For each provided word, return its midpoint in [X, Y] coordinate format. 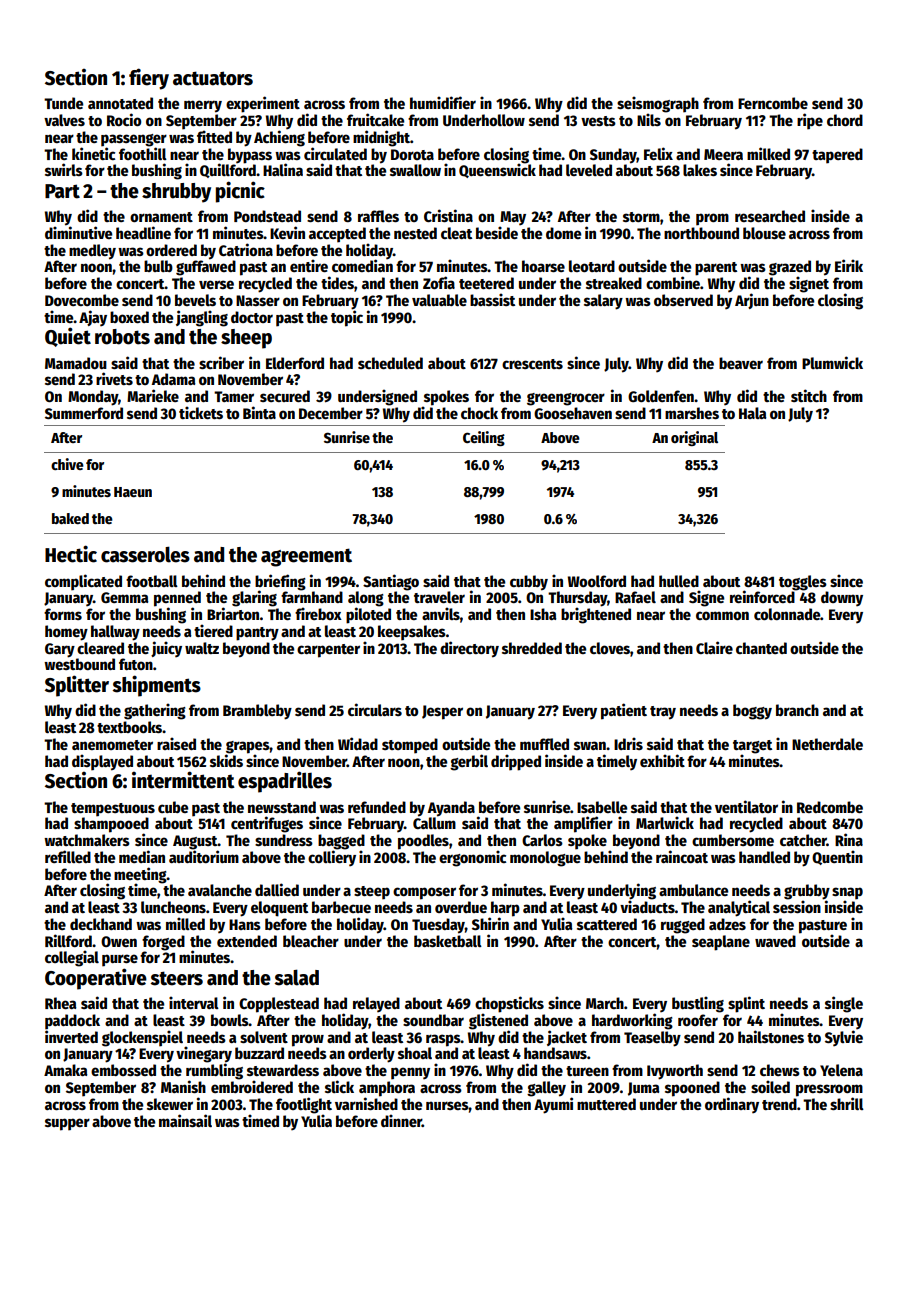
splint [746, 1004]
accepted [337, 235]
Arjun [752, 301]
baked [70, 518]
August [195, 842]
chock [479, 413]
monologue [545, 859]
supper [67, 1124]
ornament [161, 217]
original [694, 438]
